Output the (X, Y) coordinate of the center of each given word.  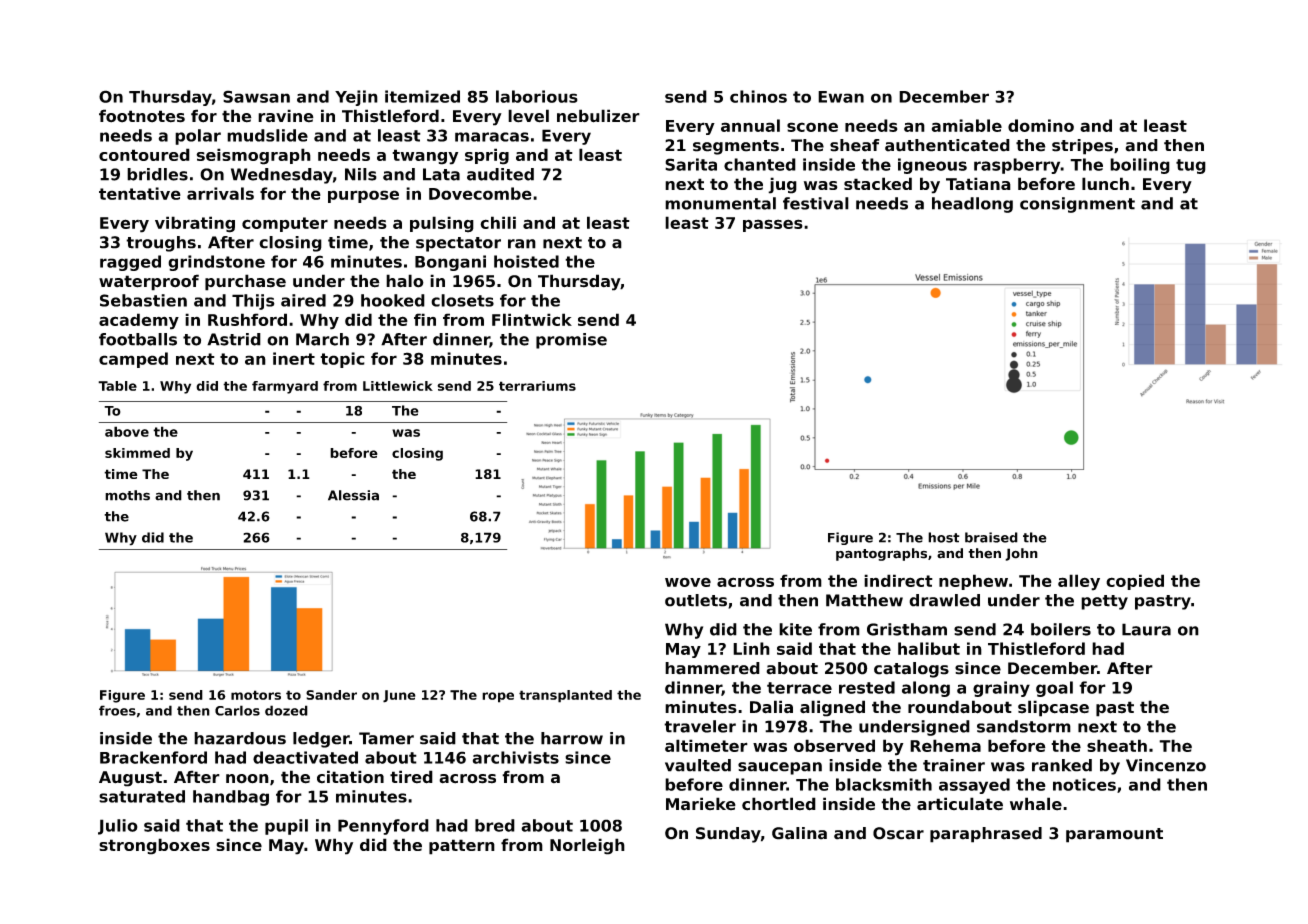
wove (688, 582)
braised (991, 537)
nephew (973, 582)
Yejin (356, 98)
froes (117, 710)
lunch (1105, 183)
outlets (696, 600)
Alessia (353, 495)
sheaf (855, 145)
